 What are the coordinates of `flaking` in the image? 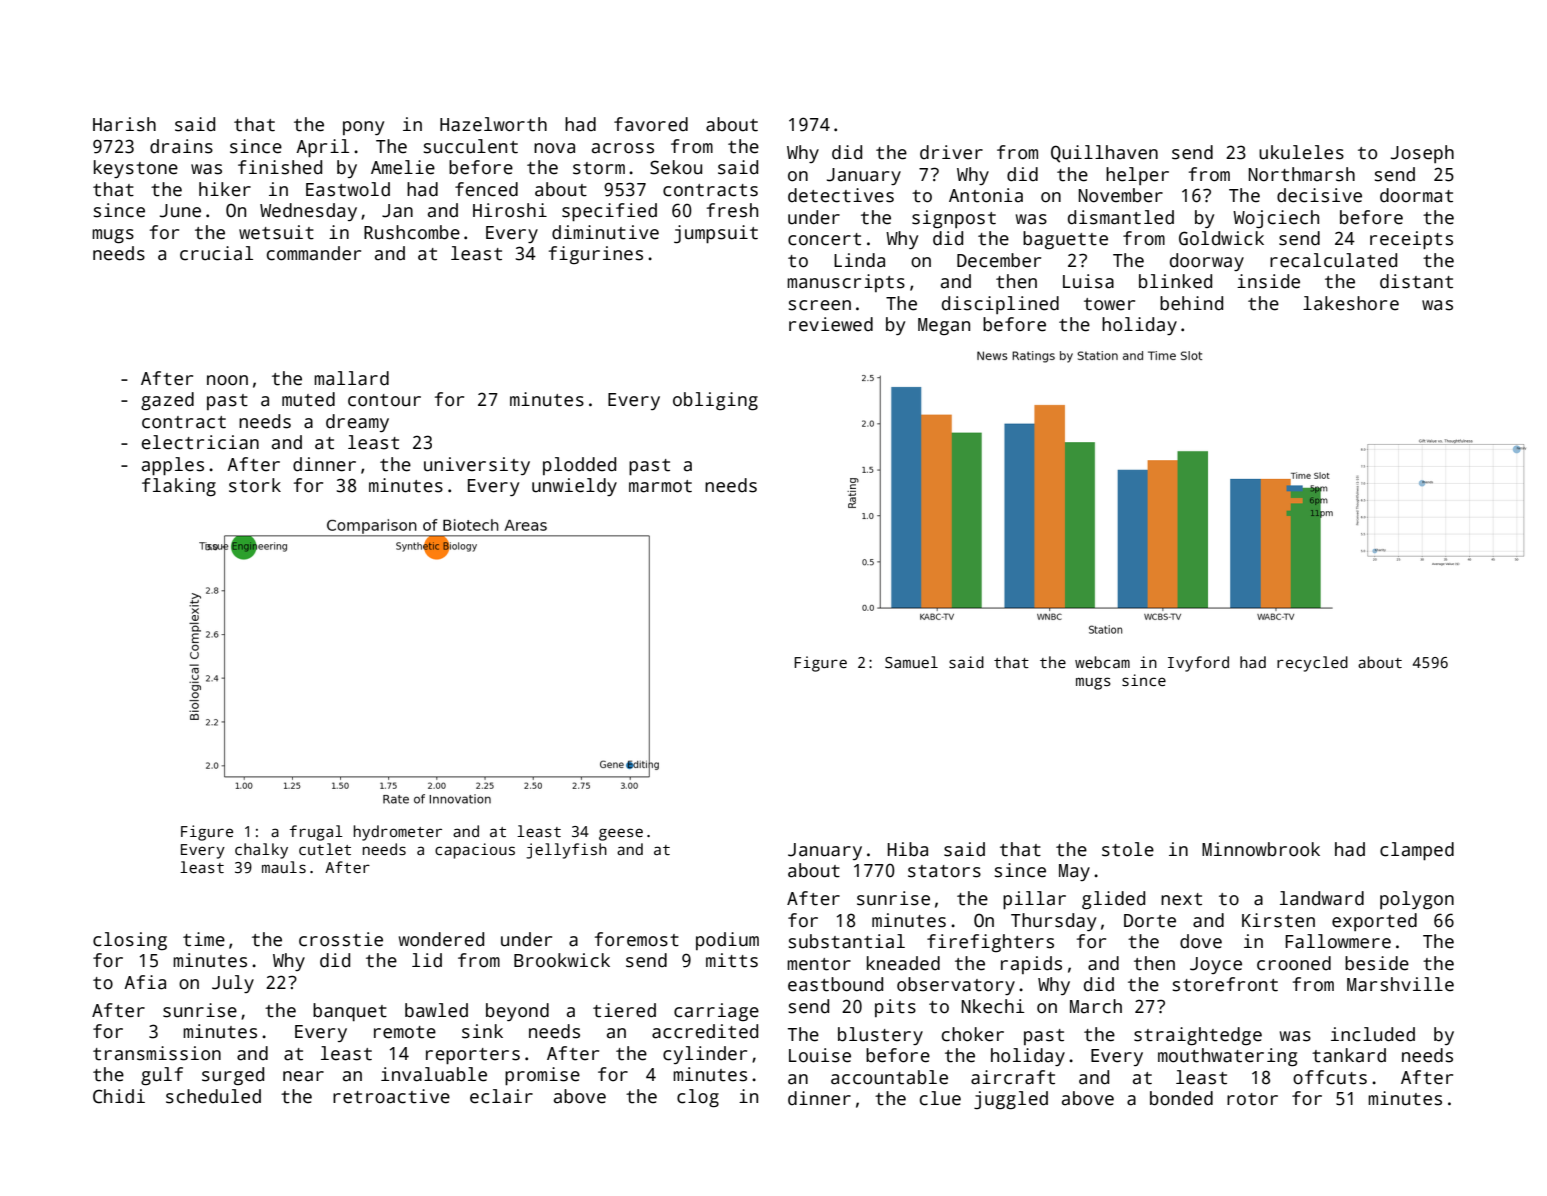 It's located at (179, 487).
